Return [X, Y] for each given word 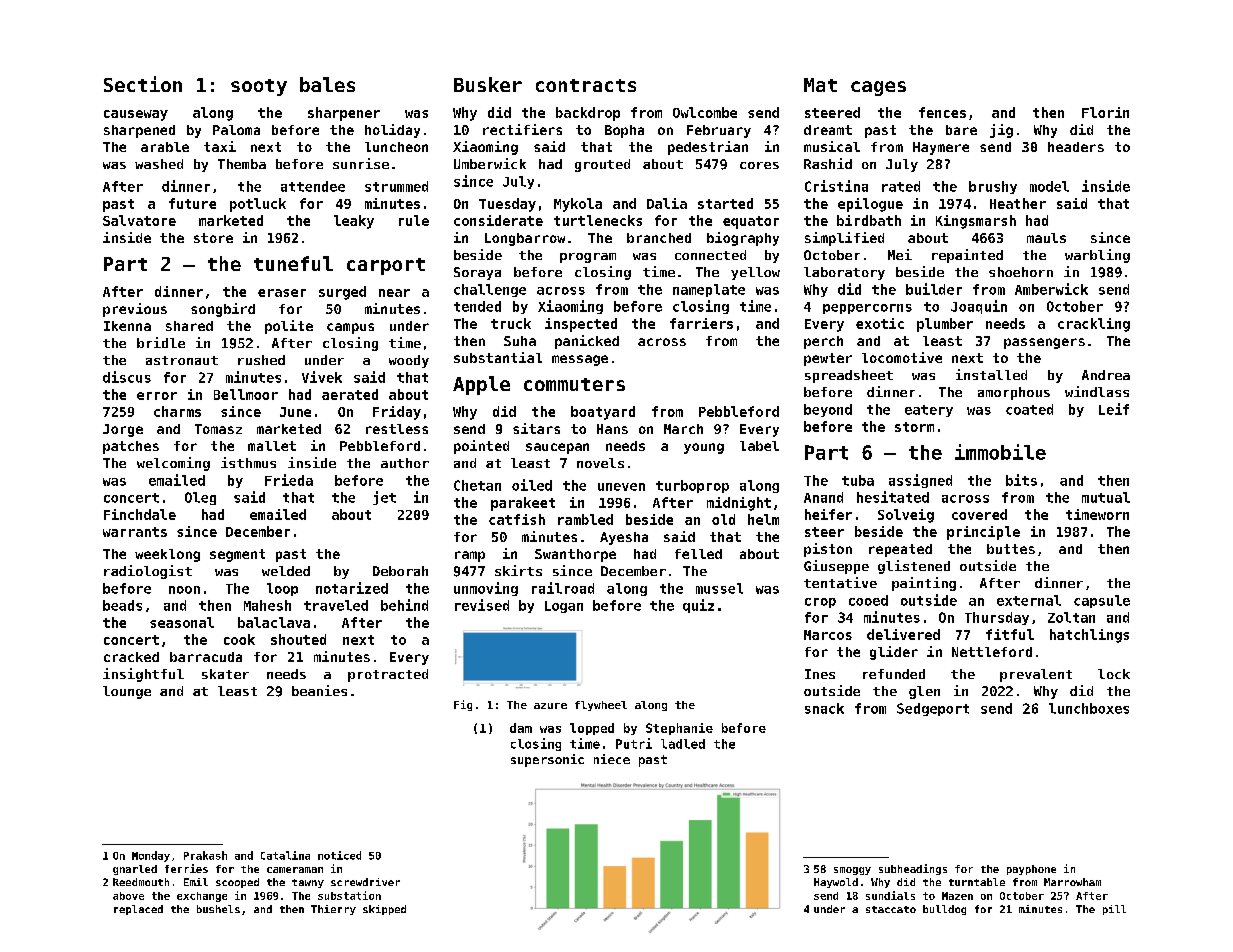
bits [1021, 480]
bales [327, 84]
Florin [1105, 112]
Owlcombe [705, 112]
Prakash [205, 855]
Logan [564, 607]
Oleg [200, 498]
